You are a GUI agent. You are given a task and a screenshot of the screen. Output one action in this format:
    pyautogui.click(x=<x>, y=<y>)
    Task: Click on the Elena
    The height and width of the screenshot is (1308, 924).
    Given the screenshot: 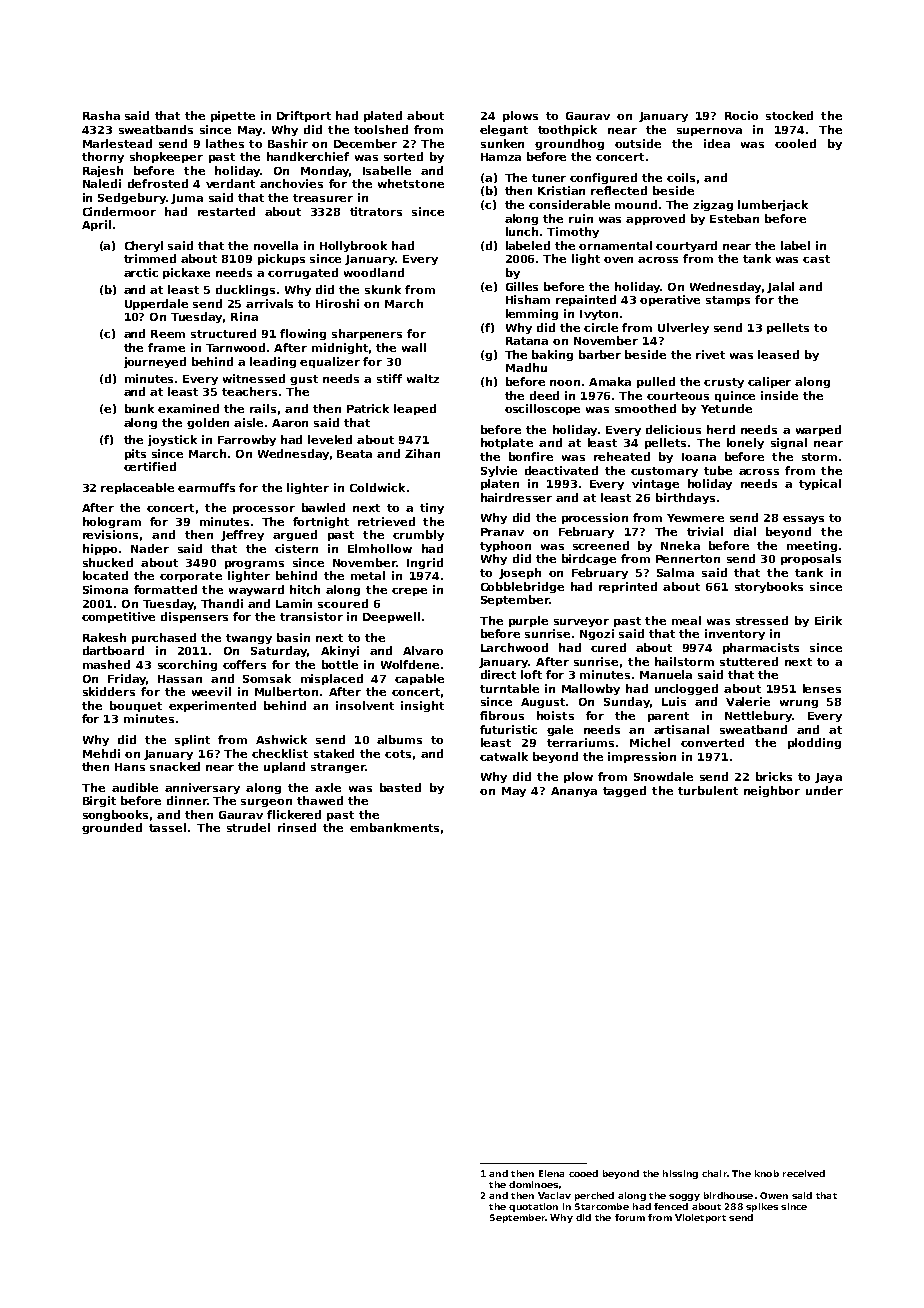 What is the action you would take?
    pyautogui.click(x=551, y=1173)
